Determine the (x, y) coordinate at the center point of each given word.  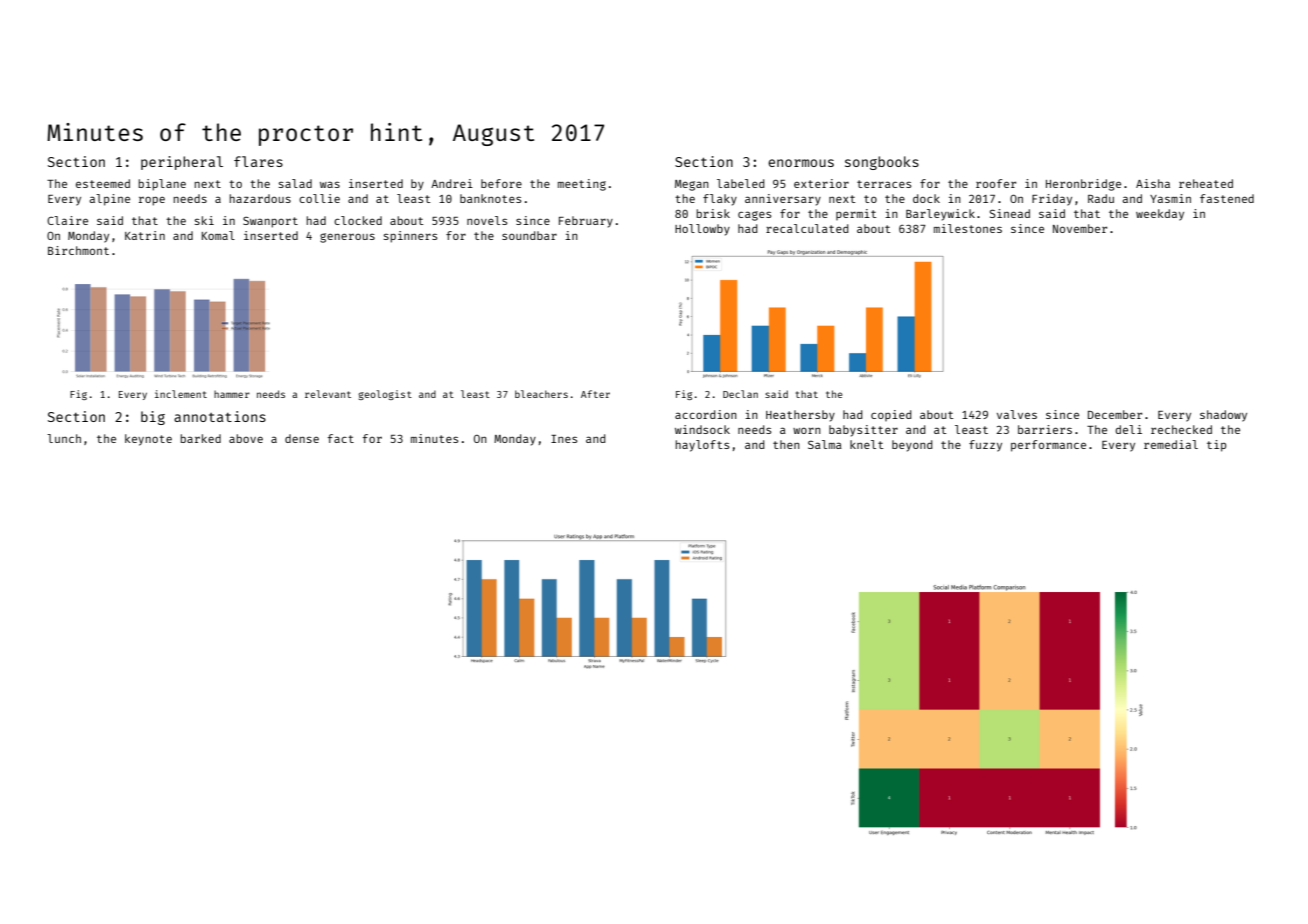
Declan (740, 394)
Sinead (1010, 213)
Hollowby (702, 230)
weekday (1160, 215)
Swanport (270, 222)
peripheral (182, 163)
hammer (232, 394)
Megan (692, 185)
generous (347, 238)
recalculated (807, 228)
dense (302, 438)
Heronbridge (1083, 185)
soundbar (529, 235)
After (595, 394)
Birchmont (78, 250)
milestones (968, 228)
